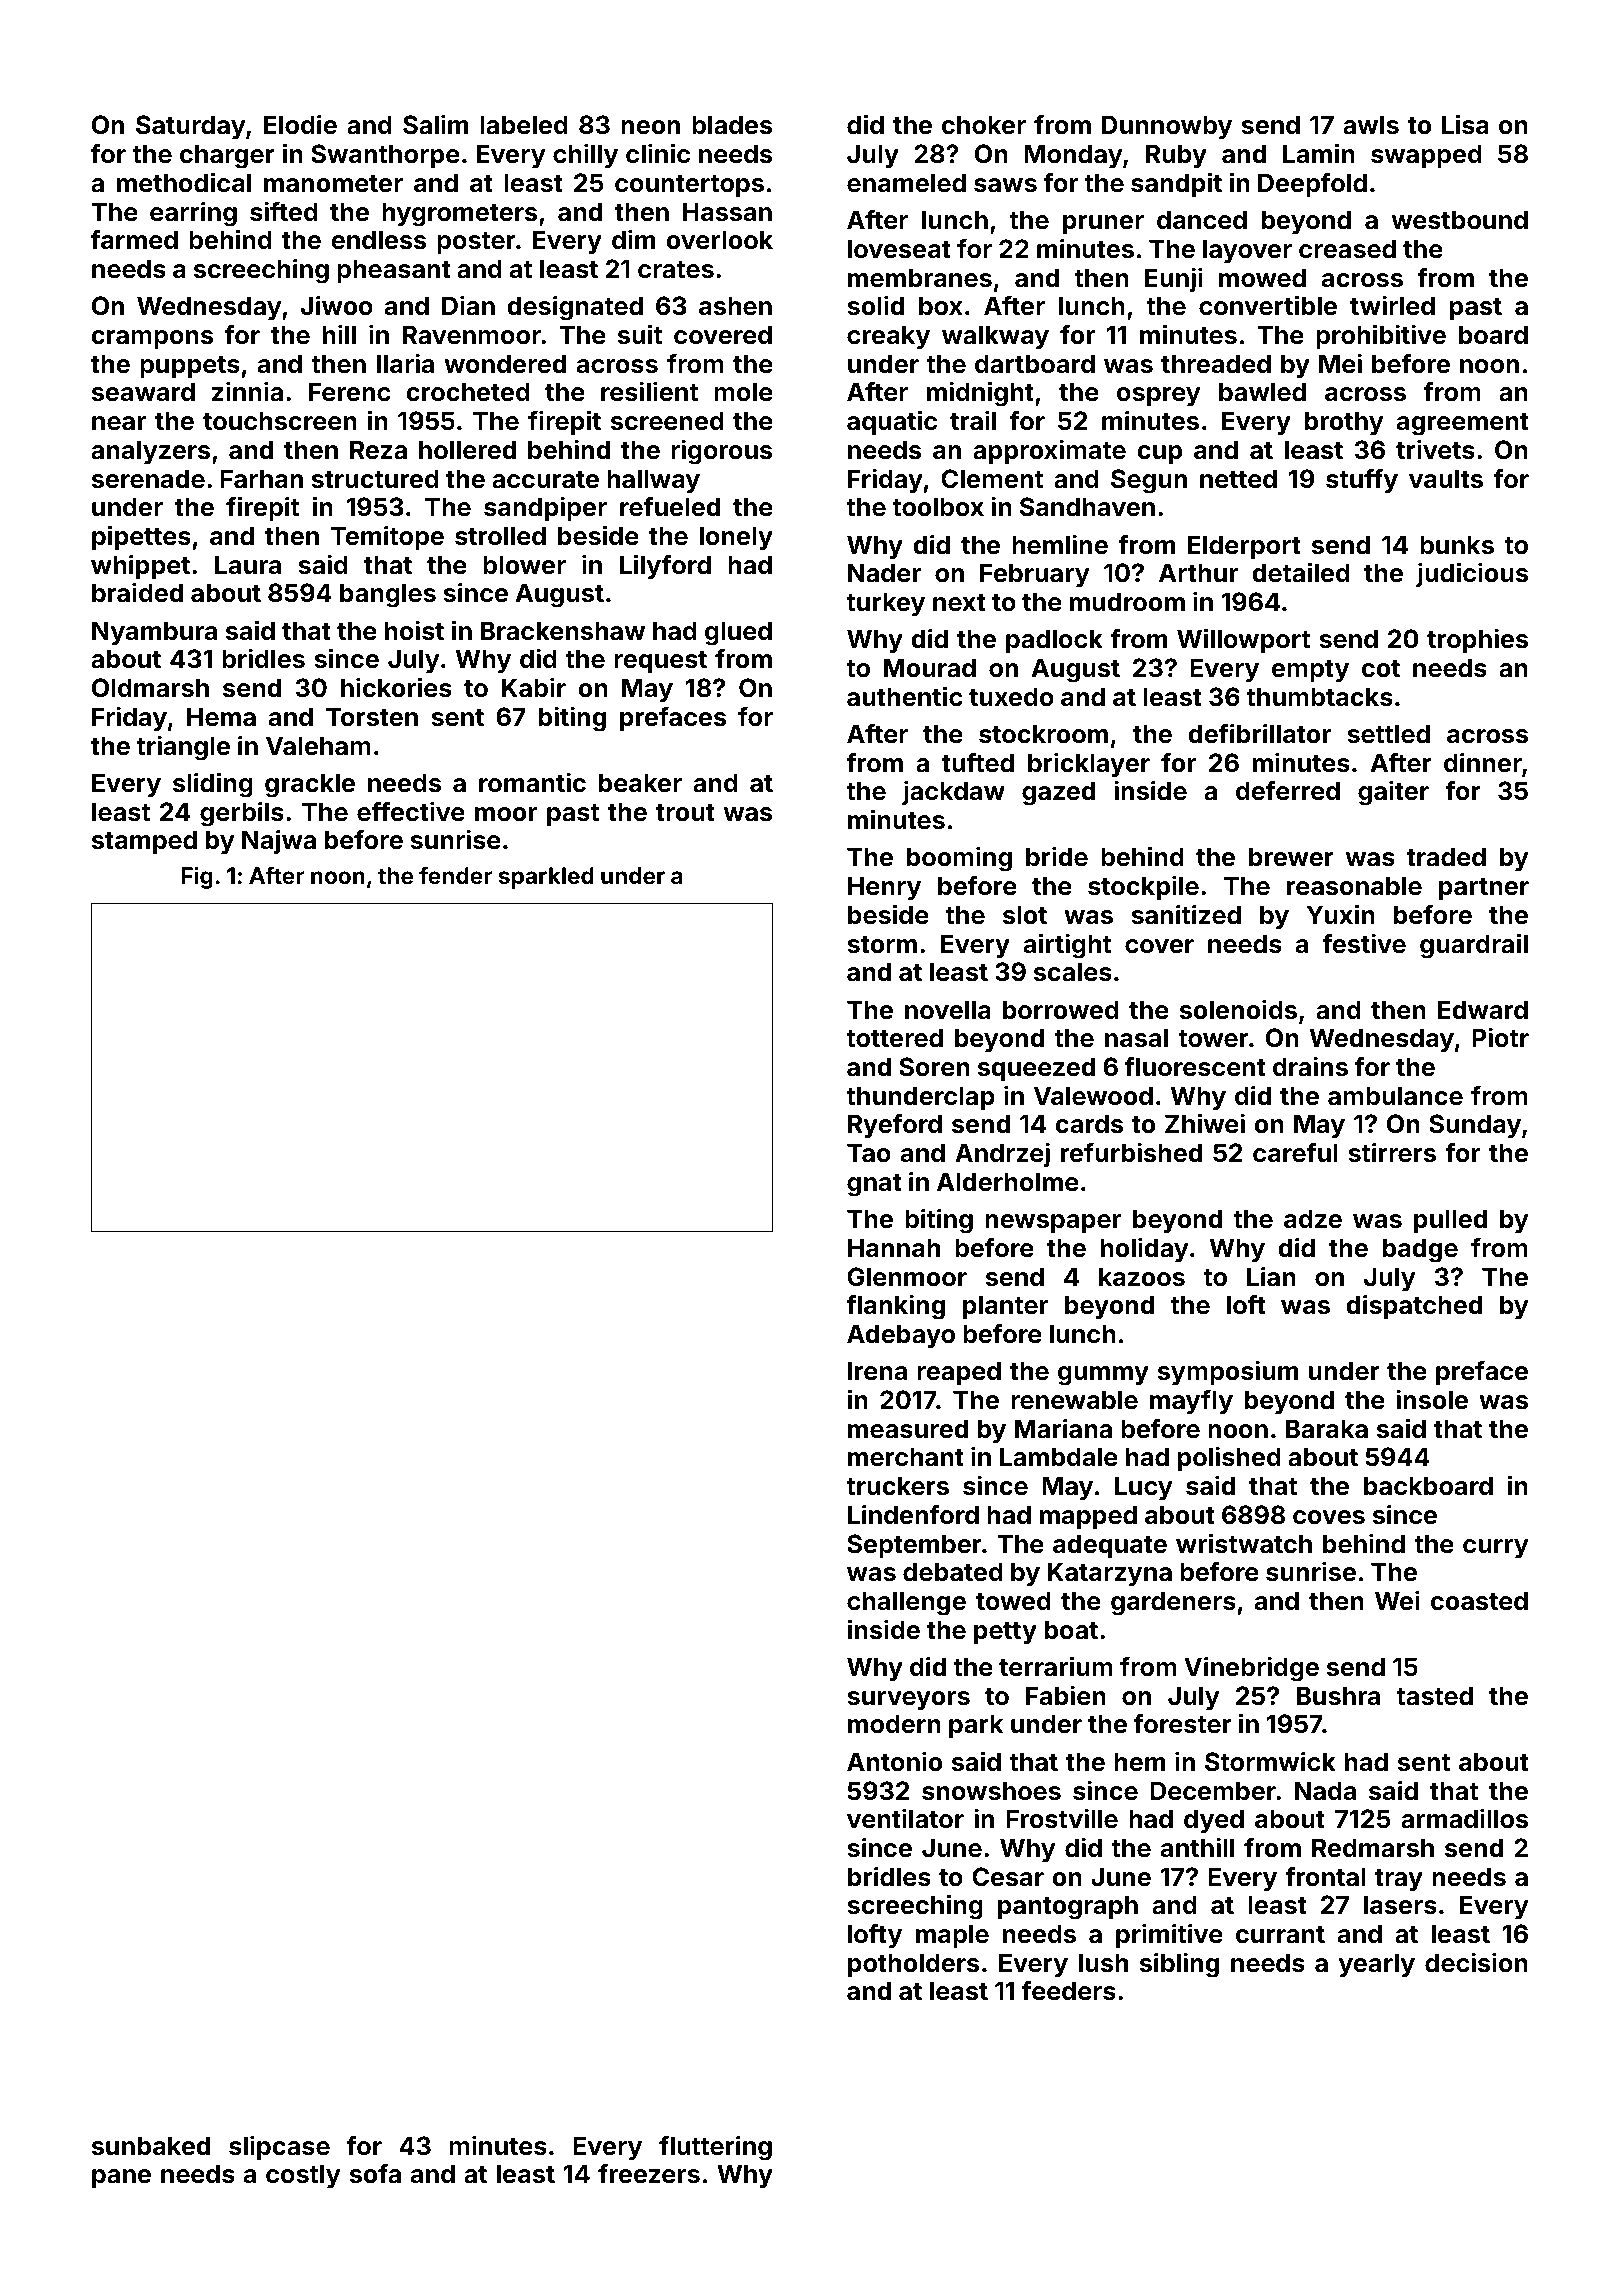  Describe the element at coordinates (191, 127) in the screenshot. I see `Saturday` at that location.
